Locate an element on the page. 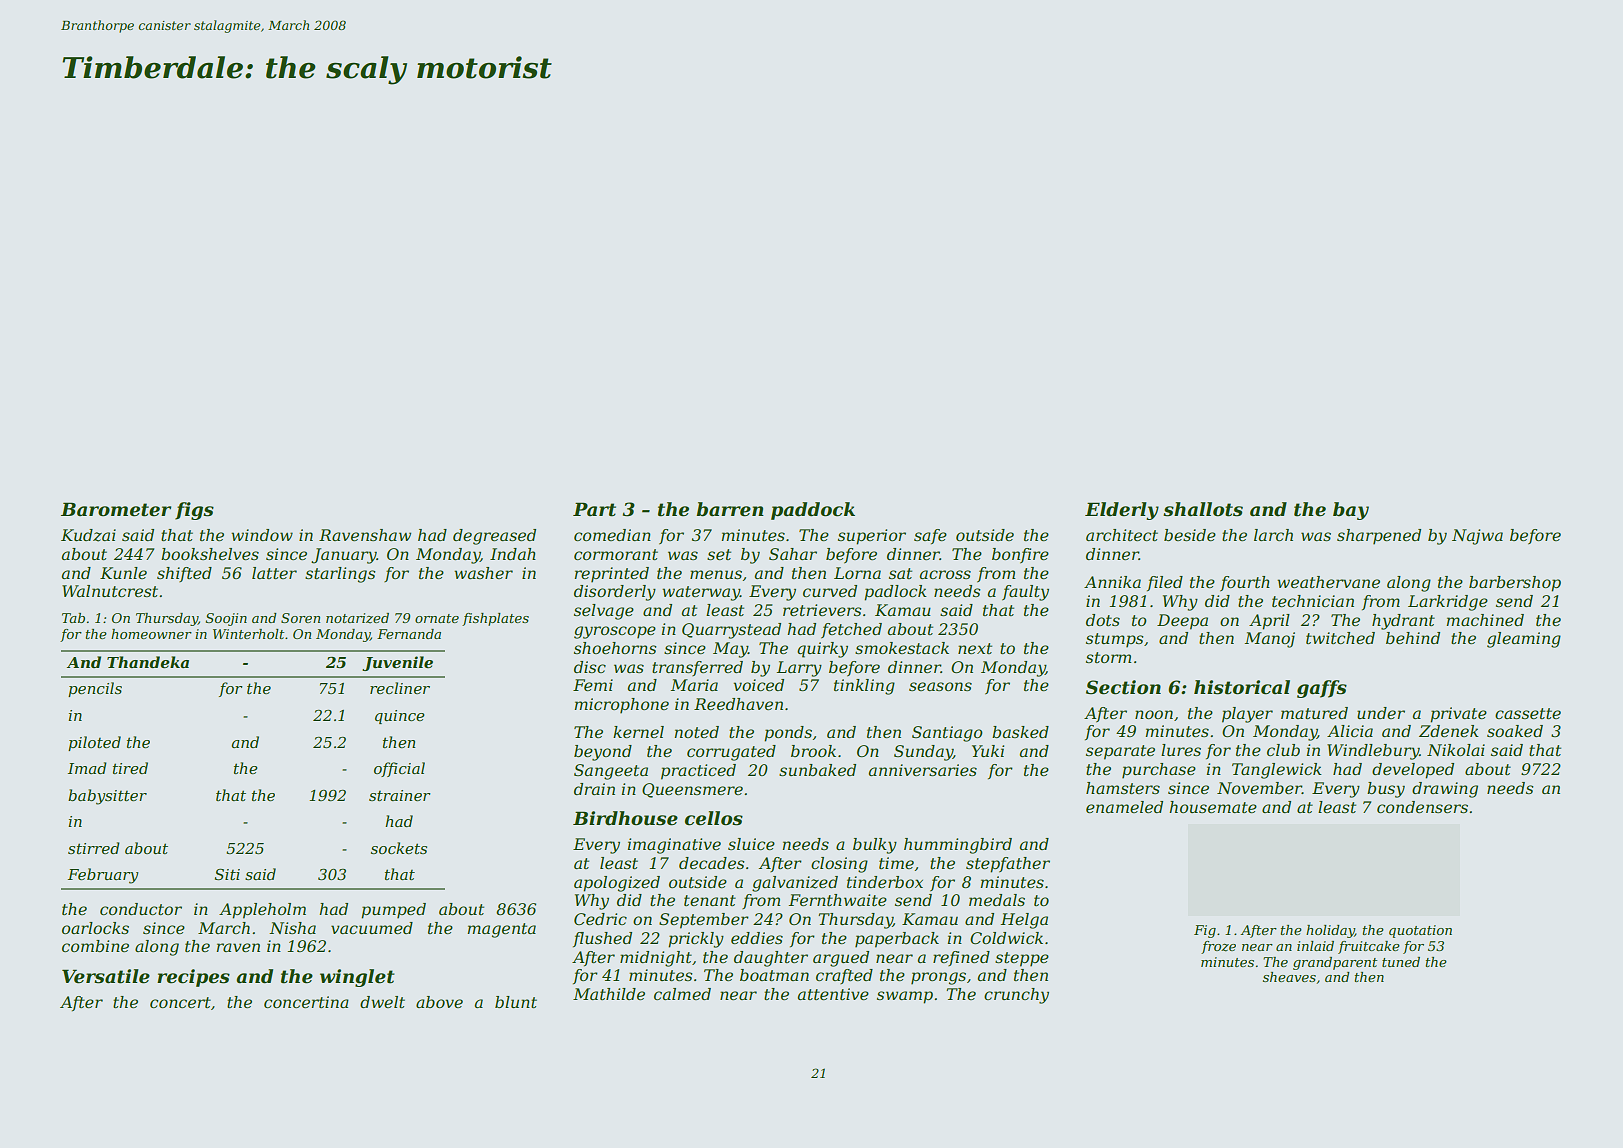 The height and width of the page is (1148, 1623). pencils is located at coordinates (95, 689).
